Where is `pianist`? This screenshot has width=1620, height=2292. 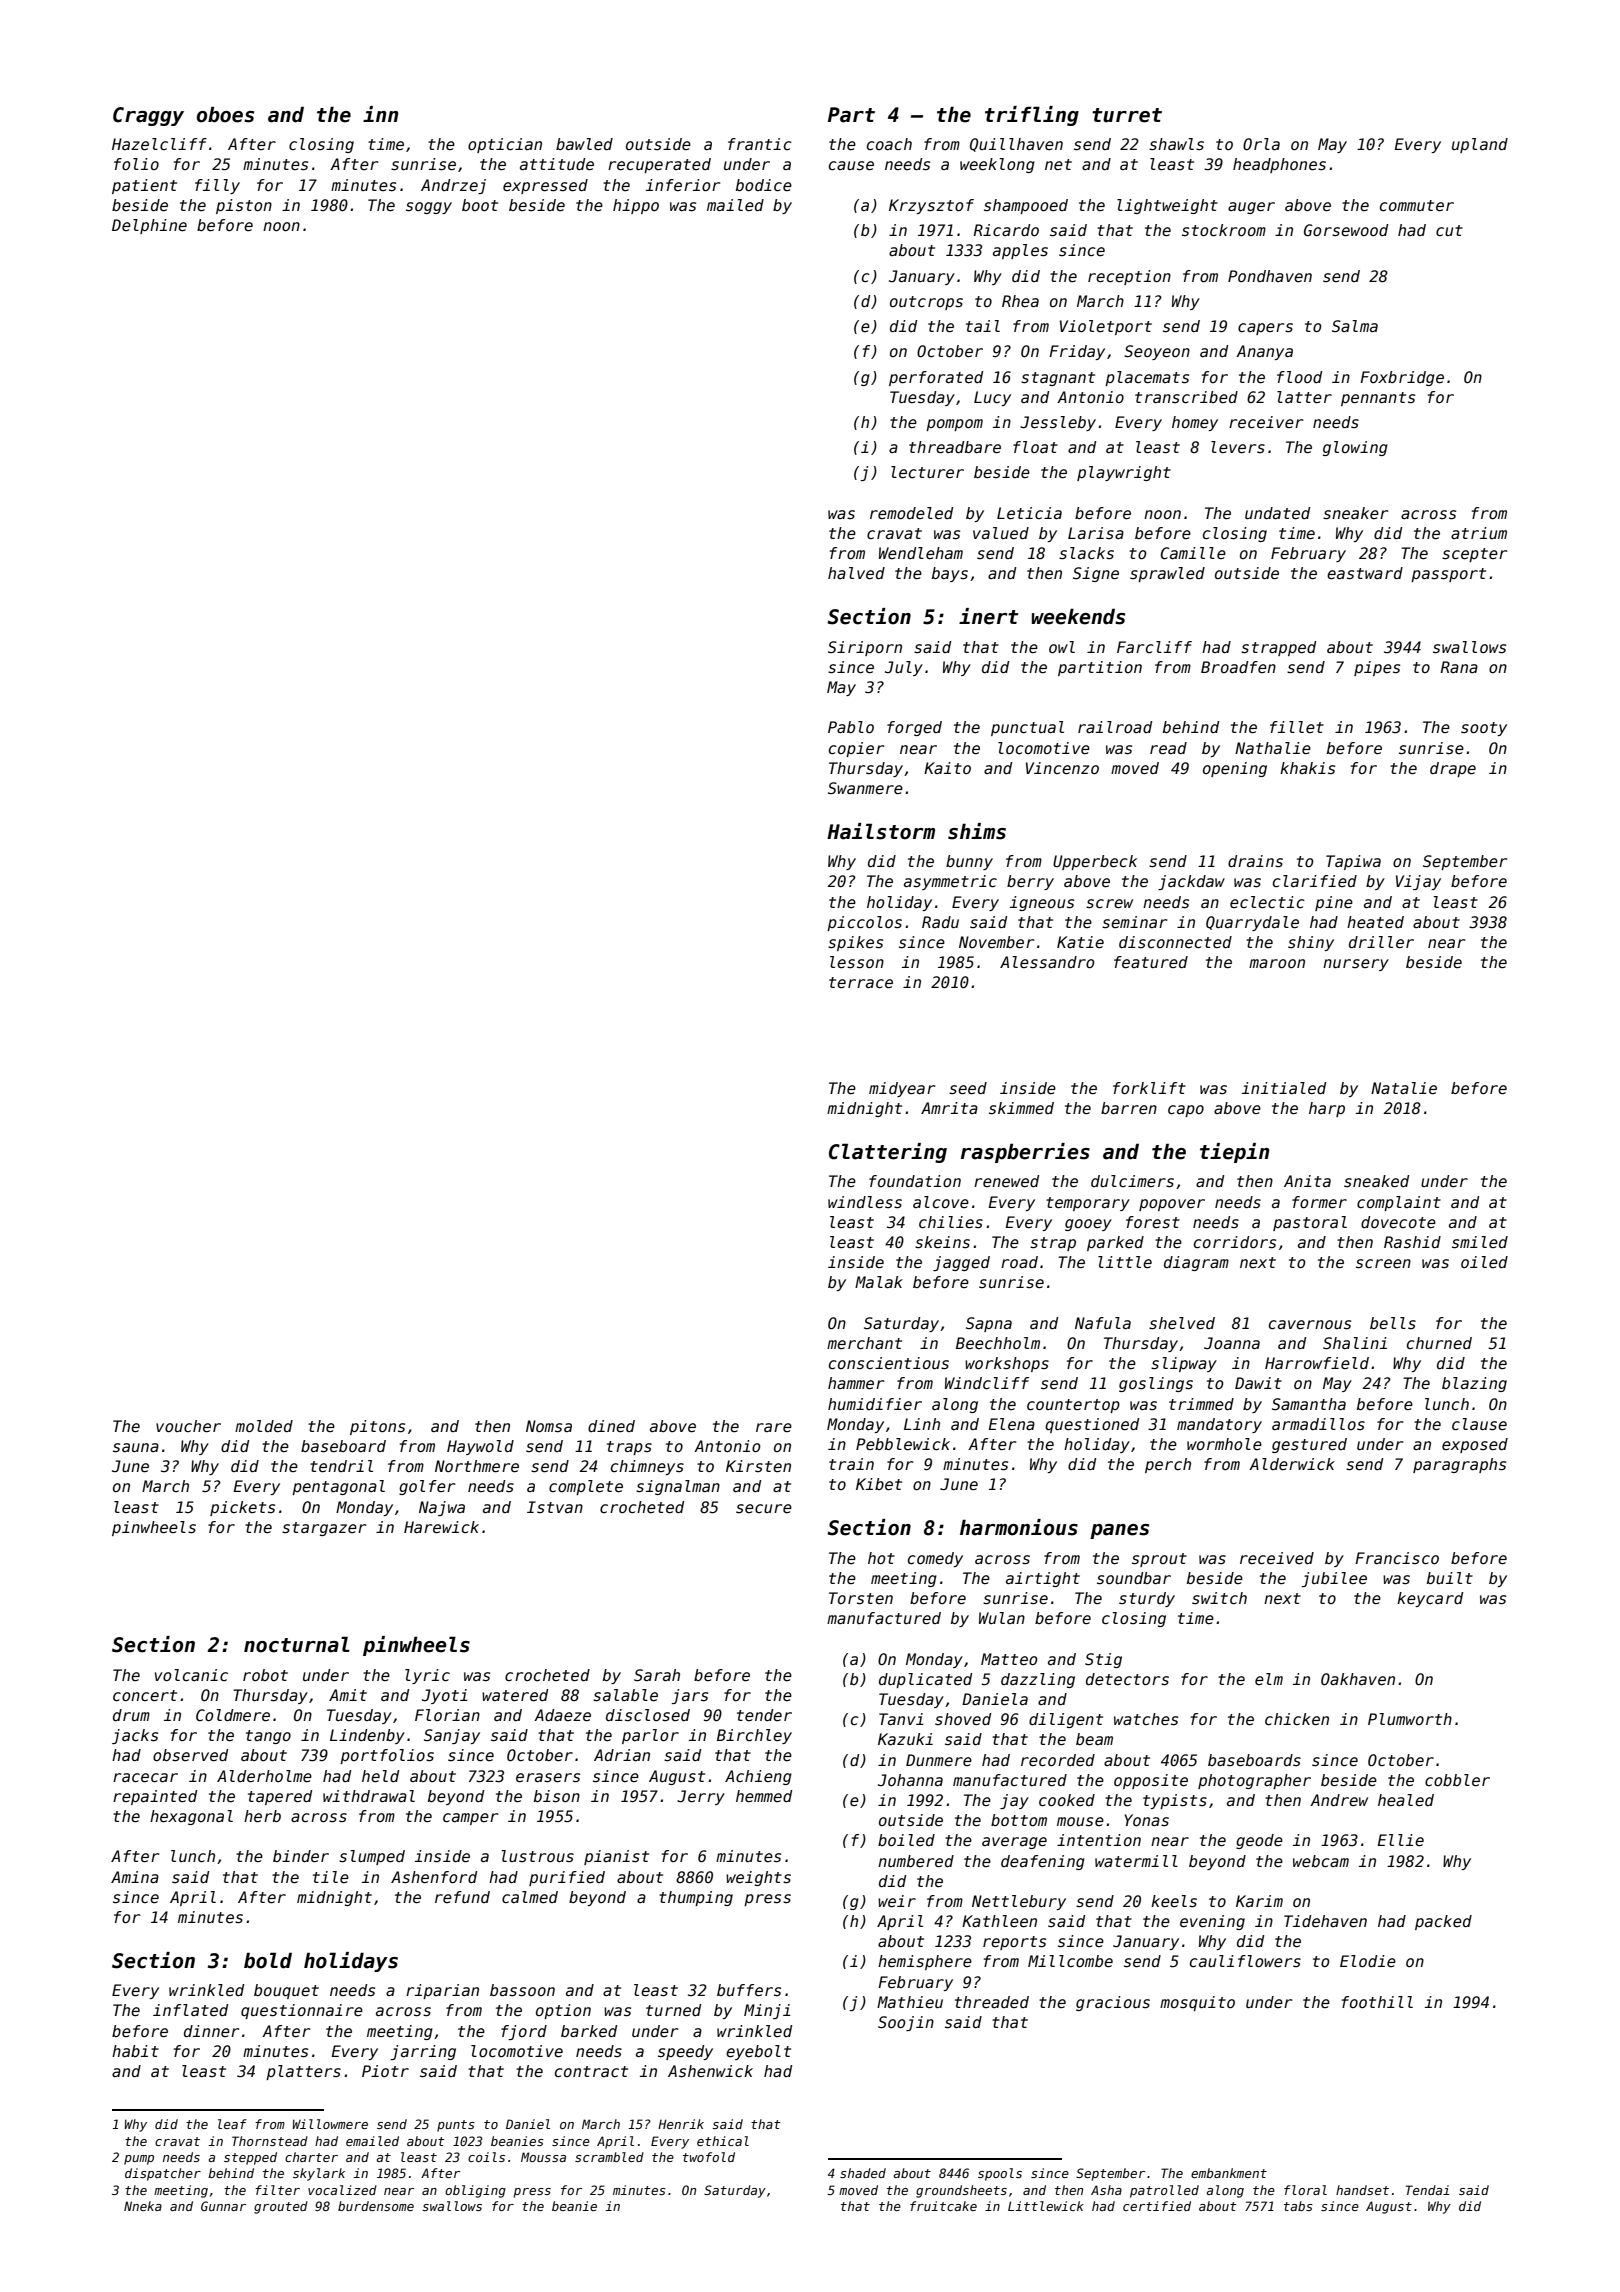
pianist is located at coordinates (616, 1857).
